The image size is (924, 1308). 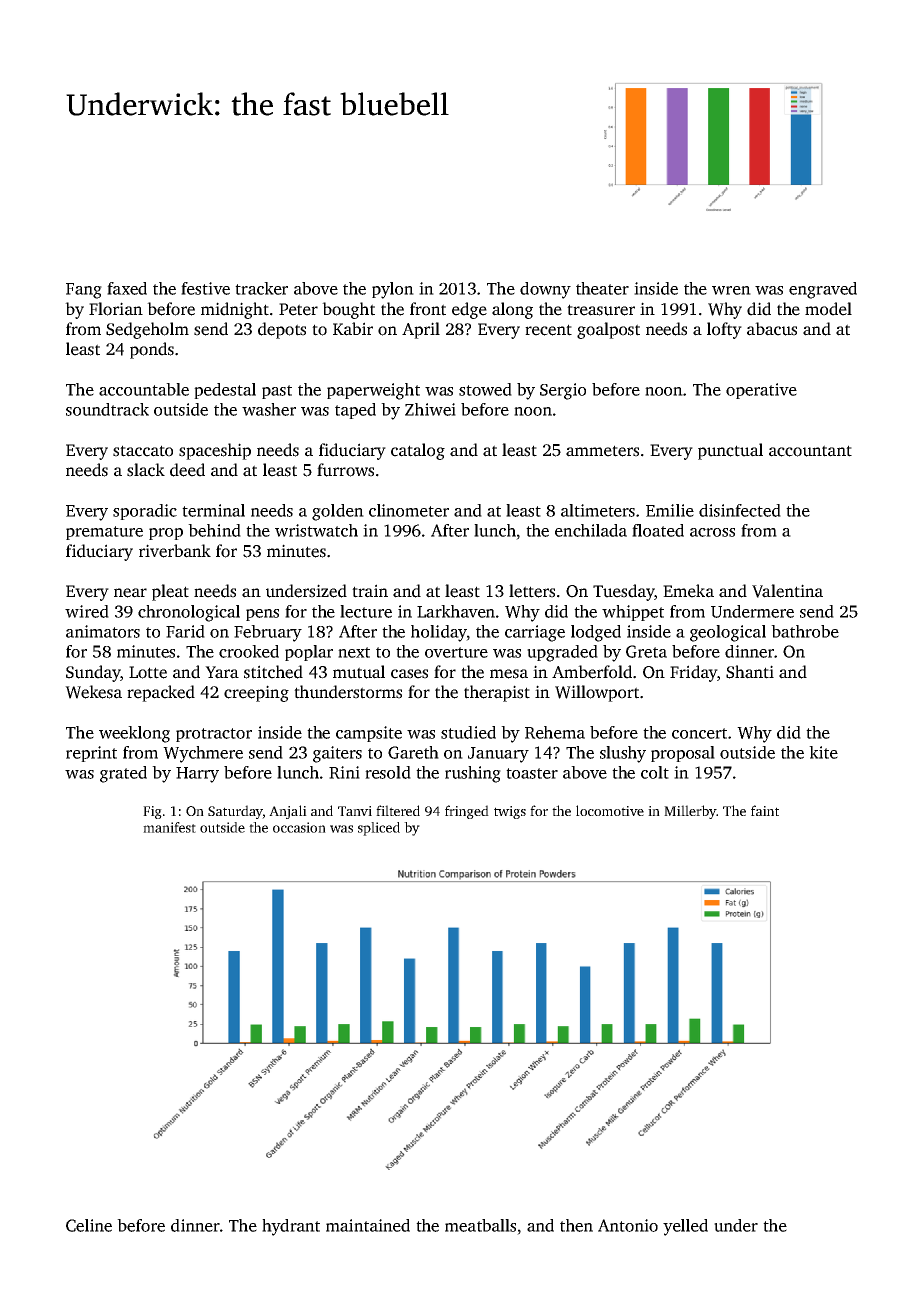 I want to click on concert, so click(x=699, y=733).
